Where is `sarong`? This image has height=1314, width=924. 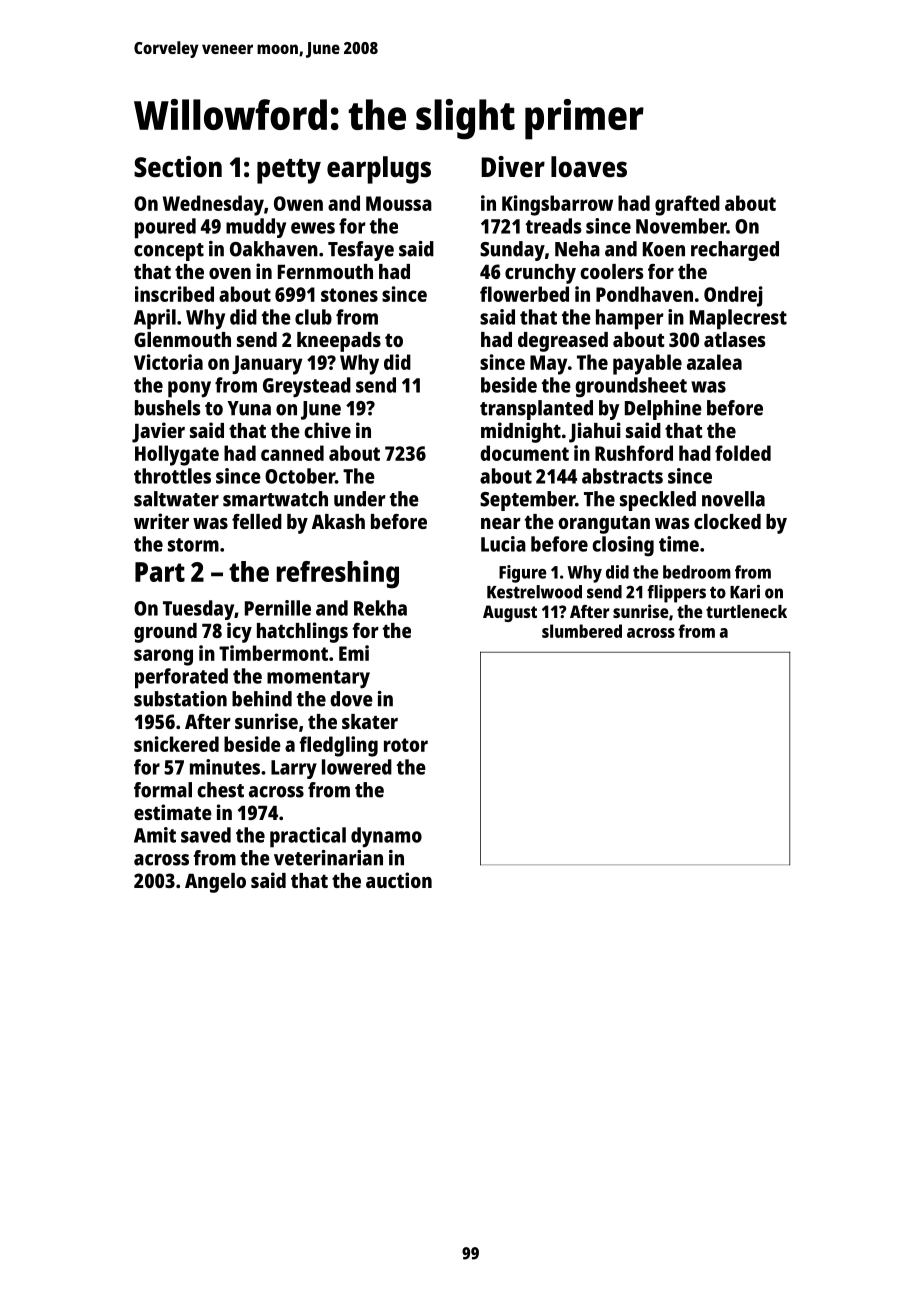 sarong is located at coordinates (163, 657).
